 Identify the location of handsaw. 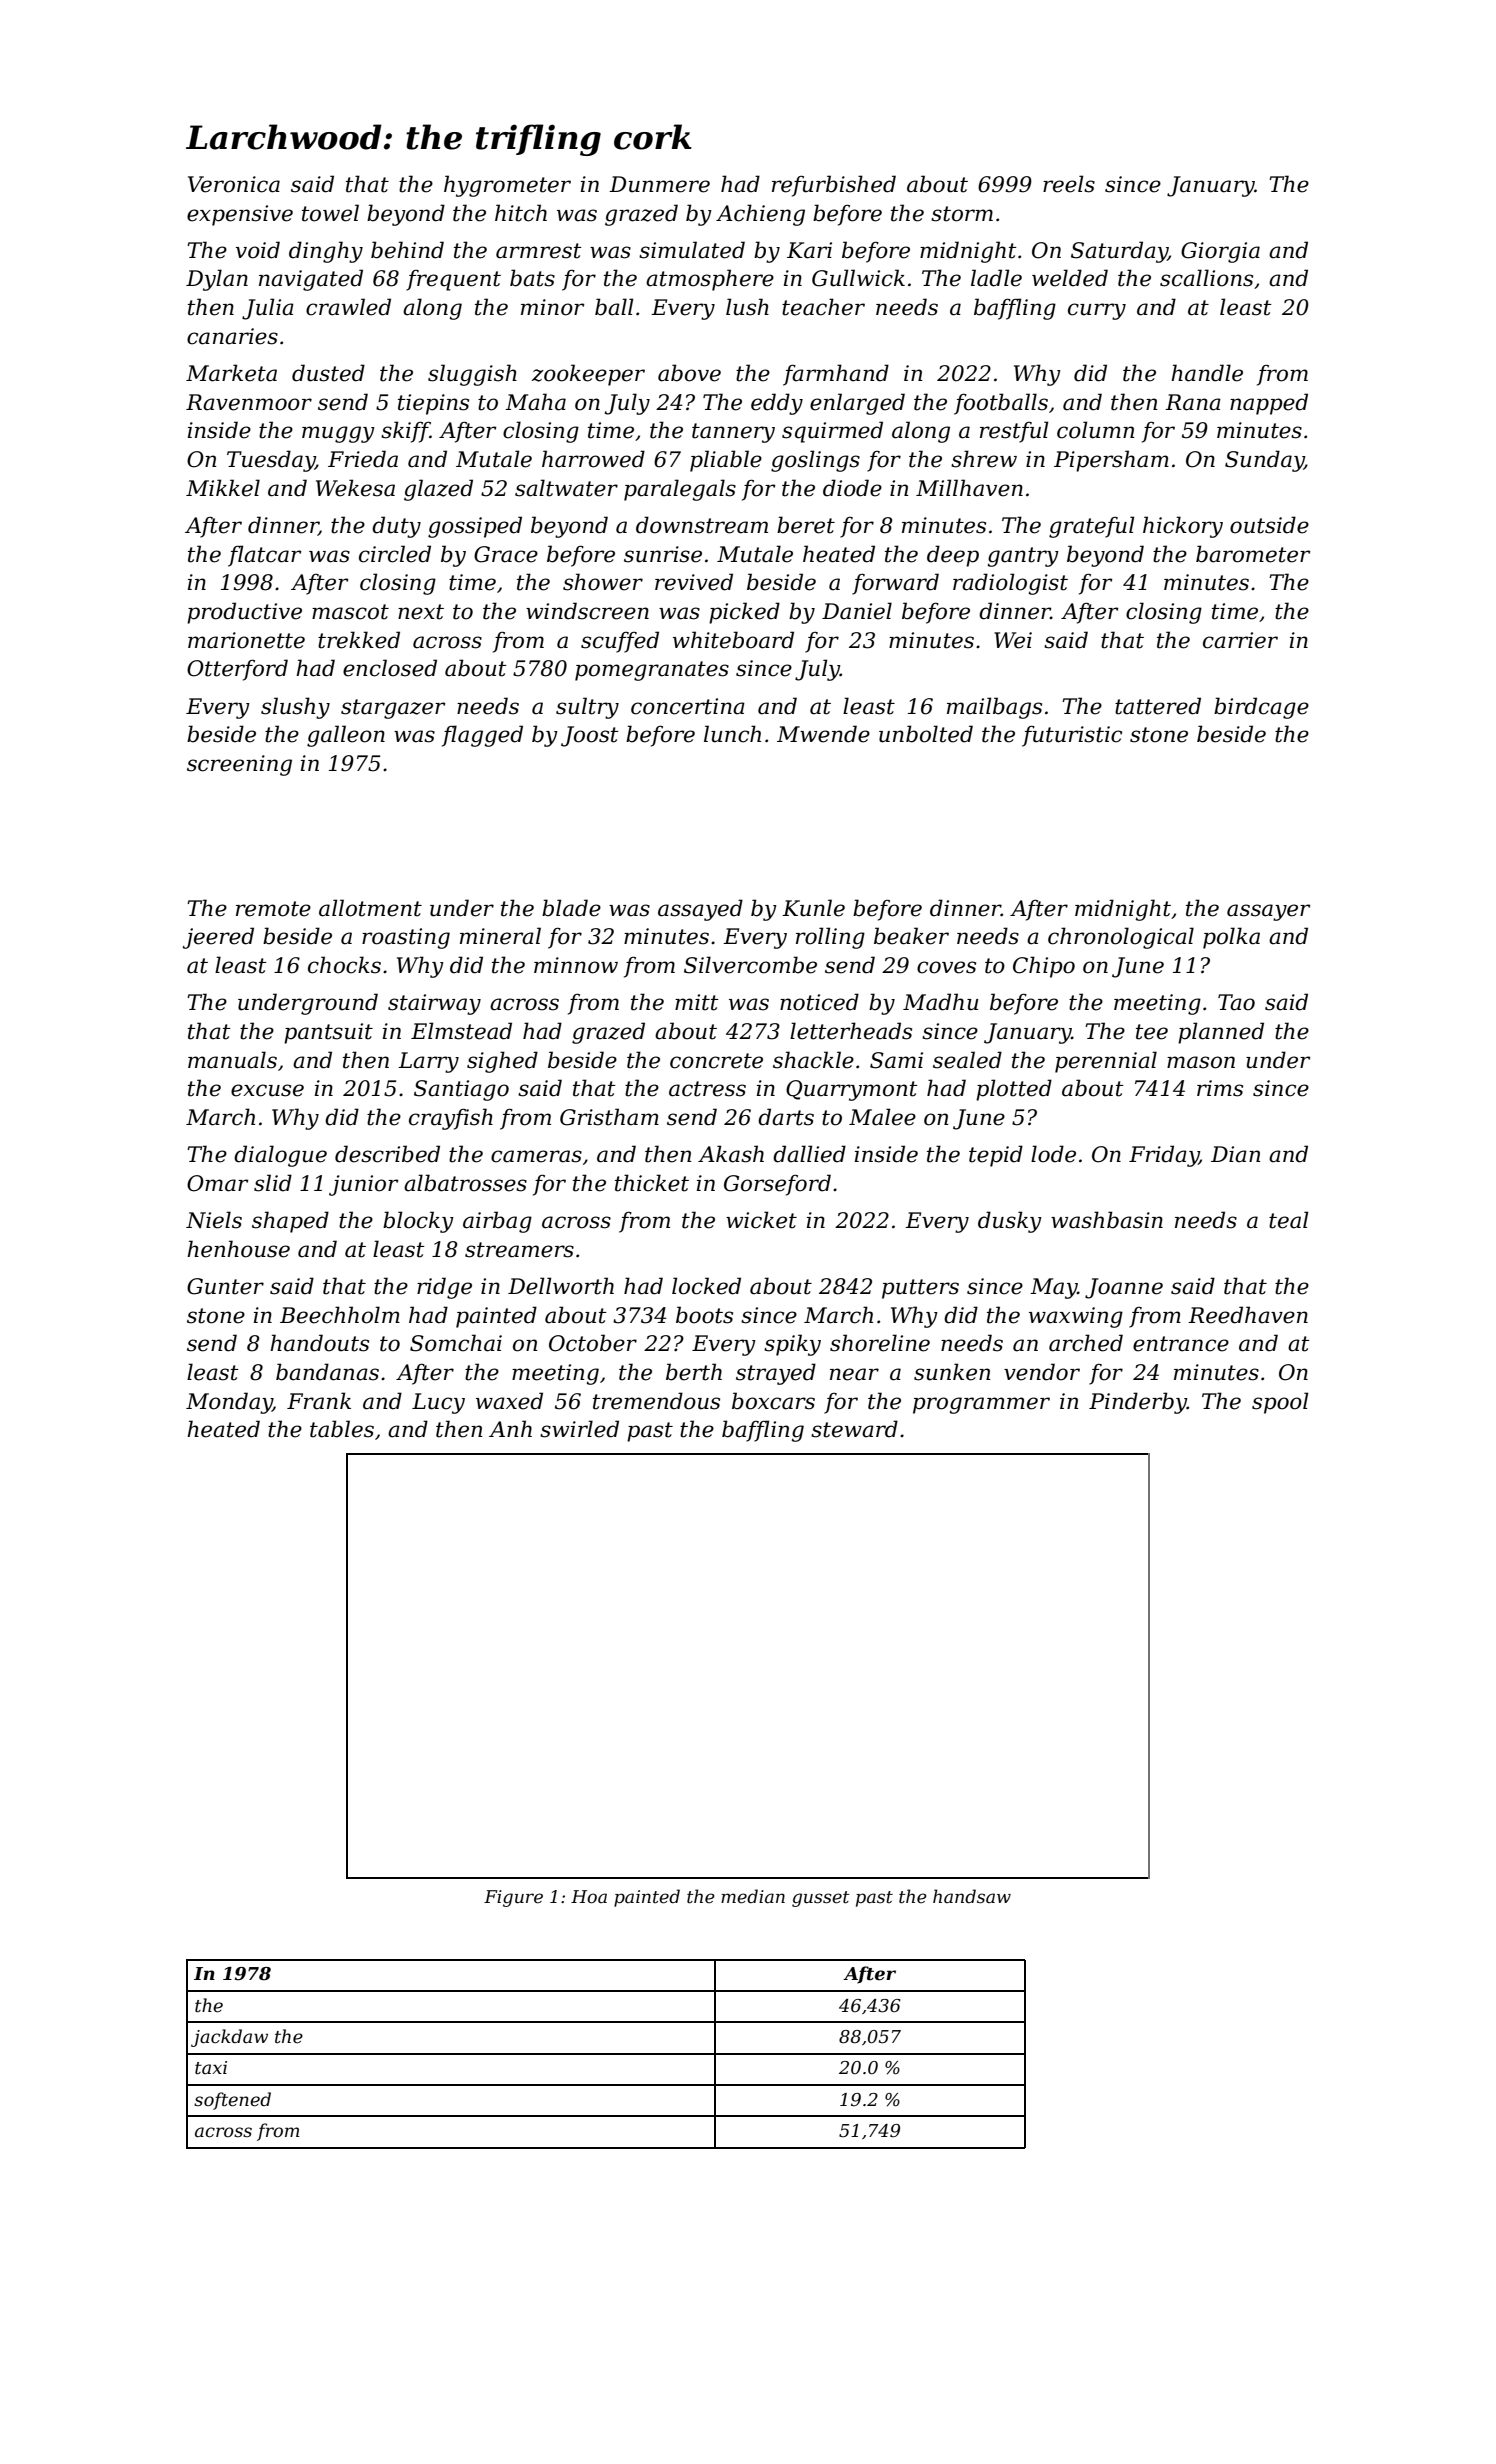
(972, 1896).
